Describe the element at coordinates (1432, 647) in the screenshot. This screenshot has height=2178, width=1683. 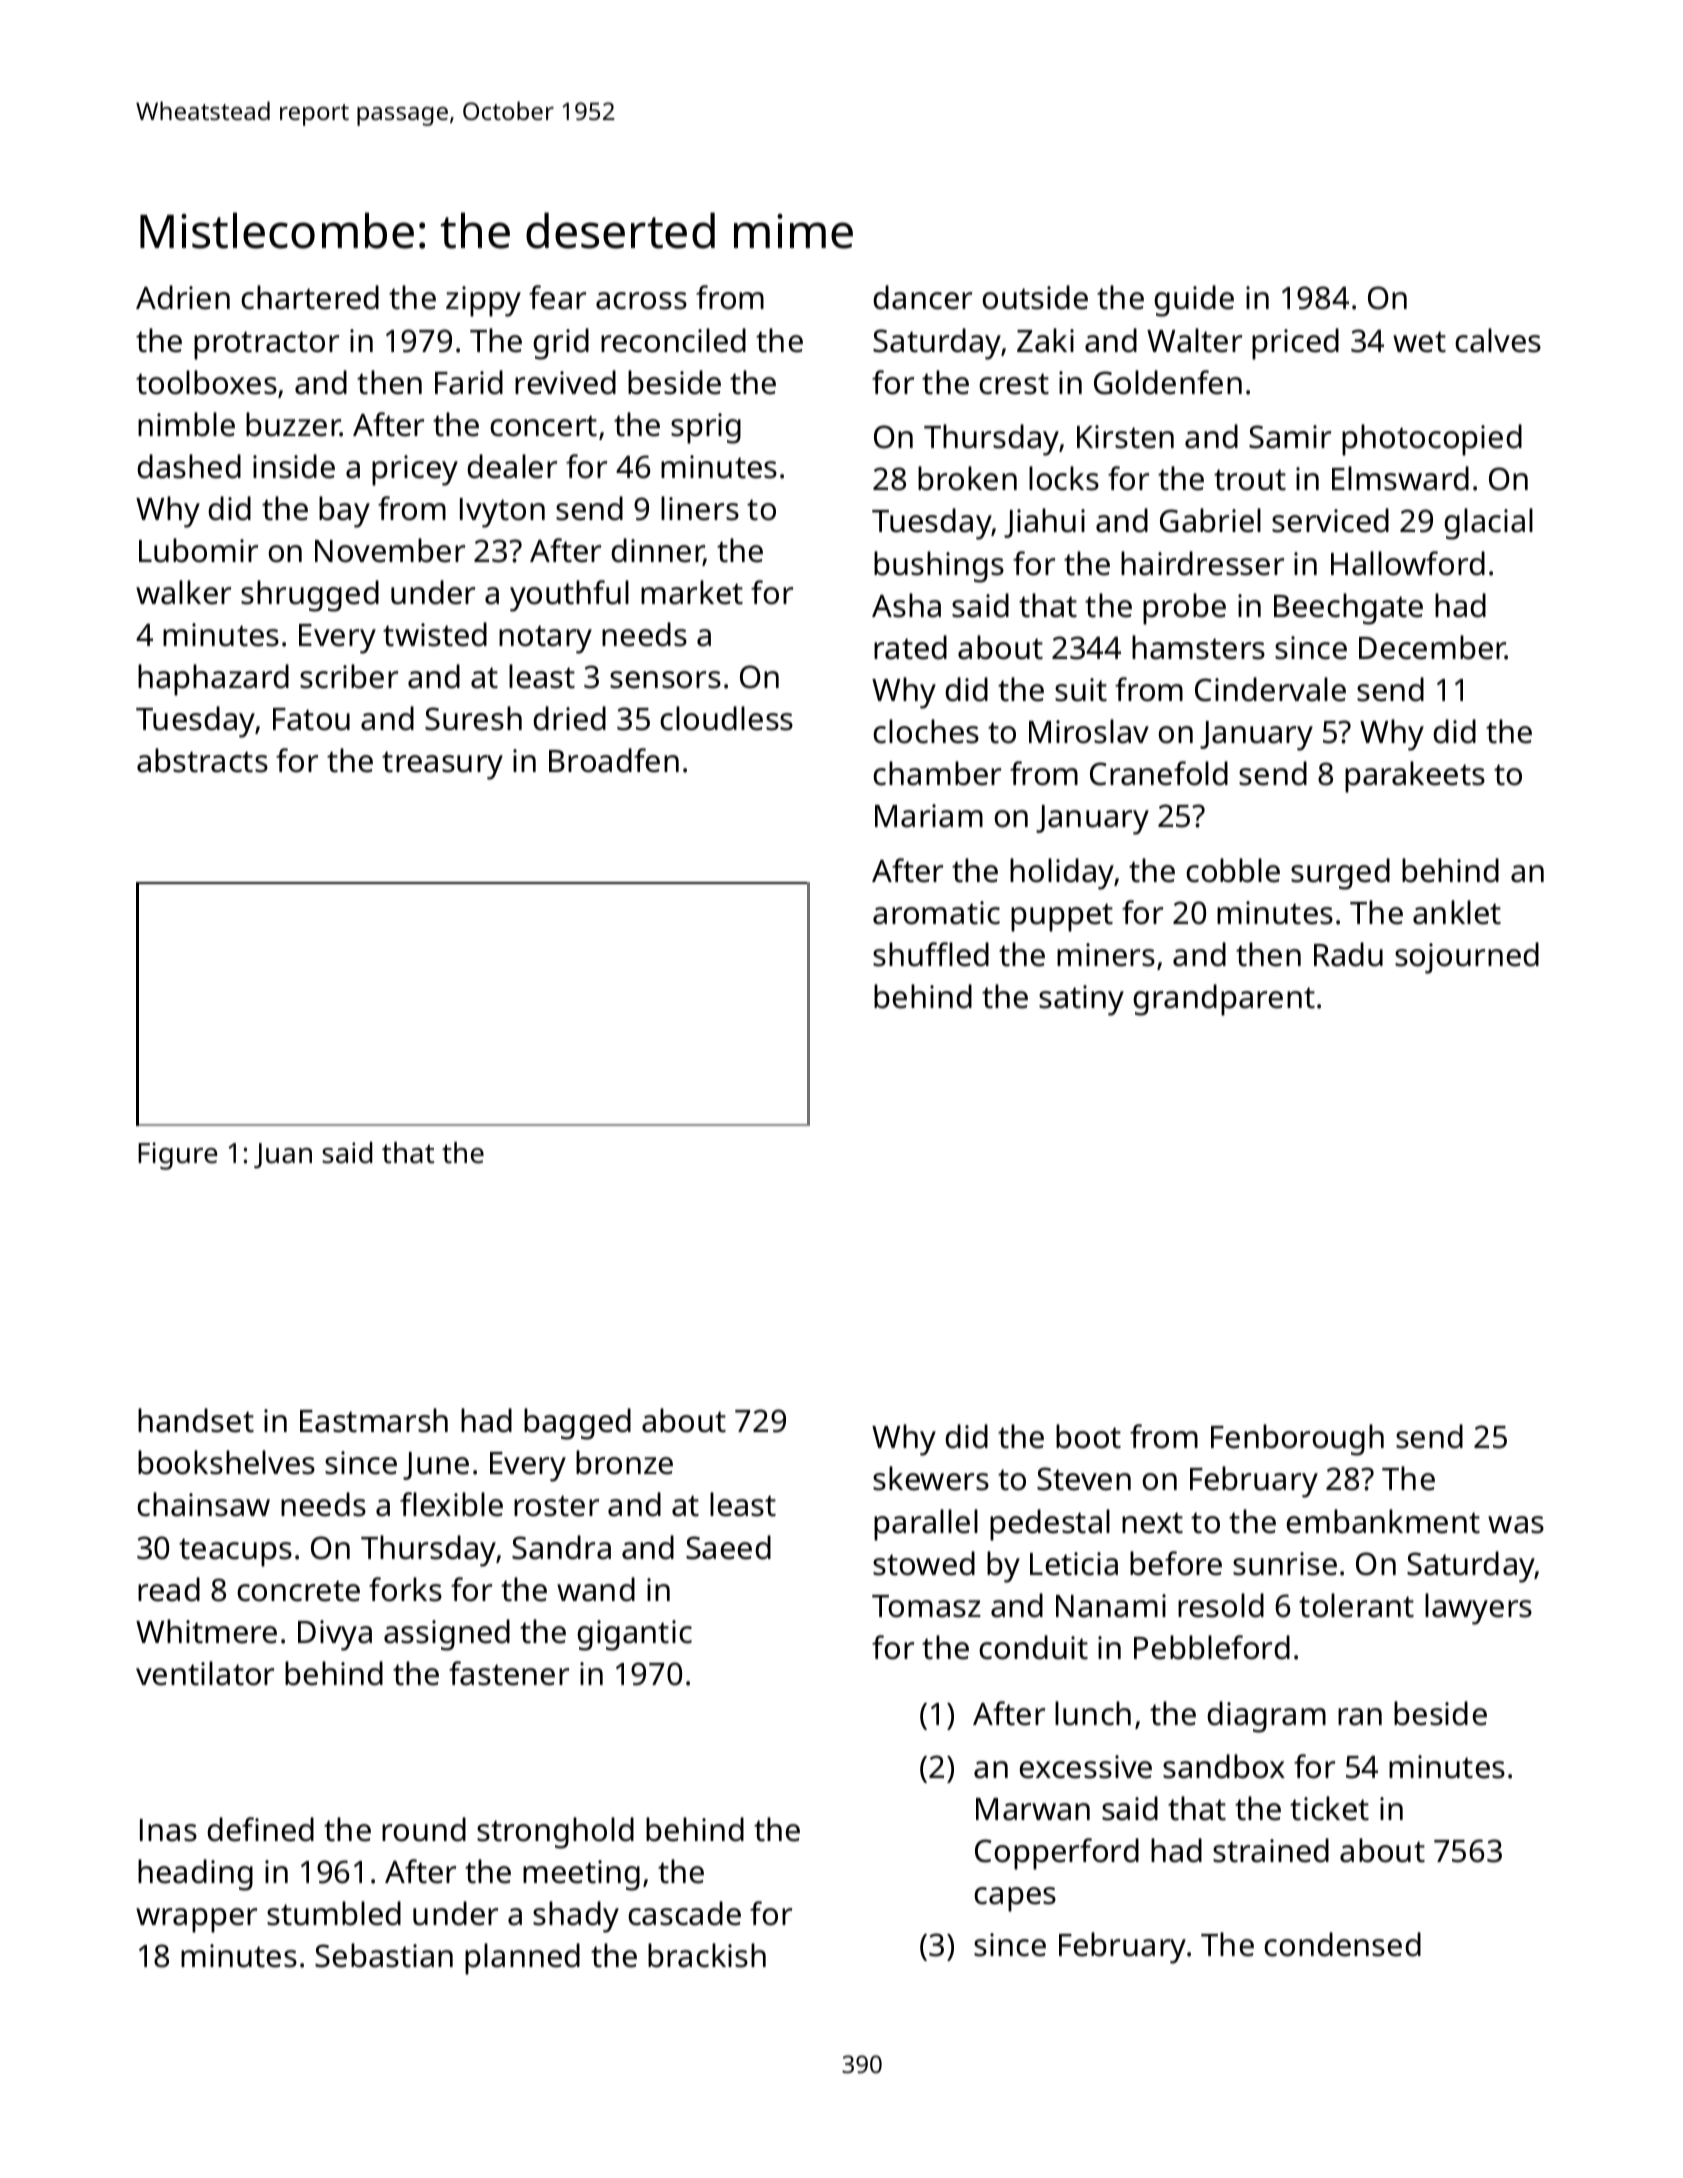
I see `December` at that location.
